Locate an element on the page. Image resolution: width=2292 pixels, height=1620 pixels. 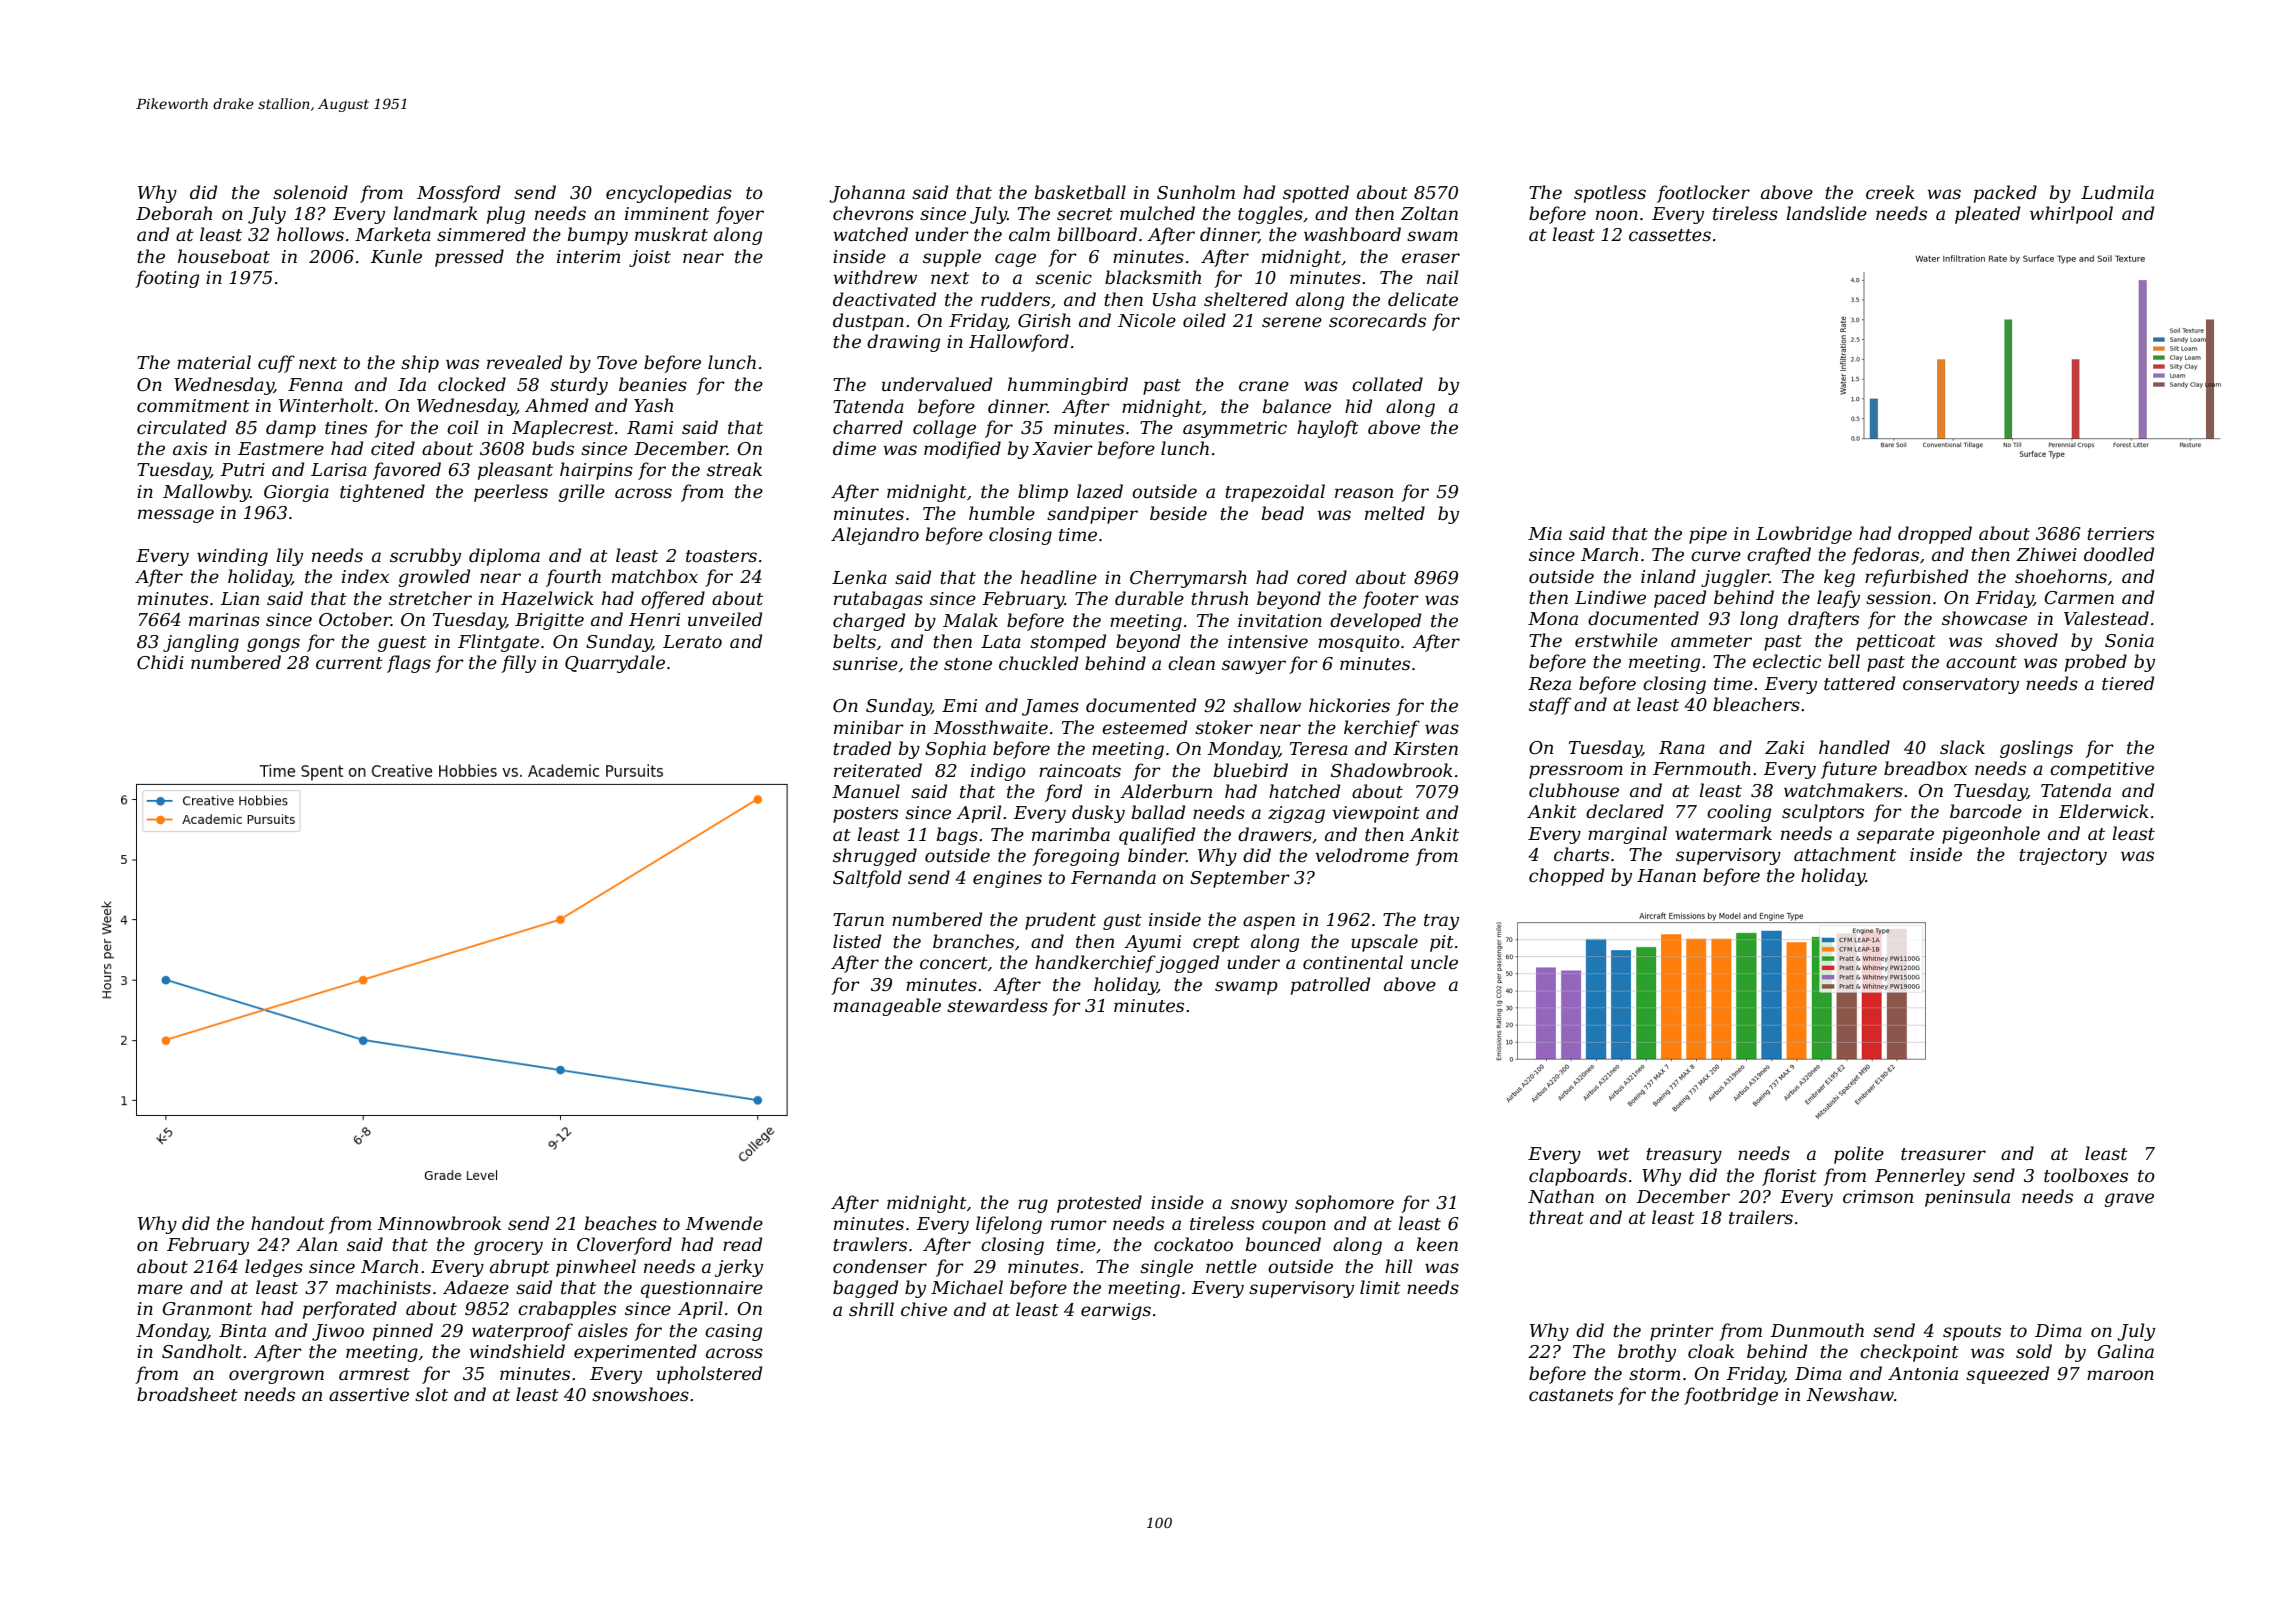
James is located at coordinates (1050, 707).
